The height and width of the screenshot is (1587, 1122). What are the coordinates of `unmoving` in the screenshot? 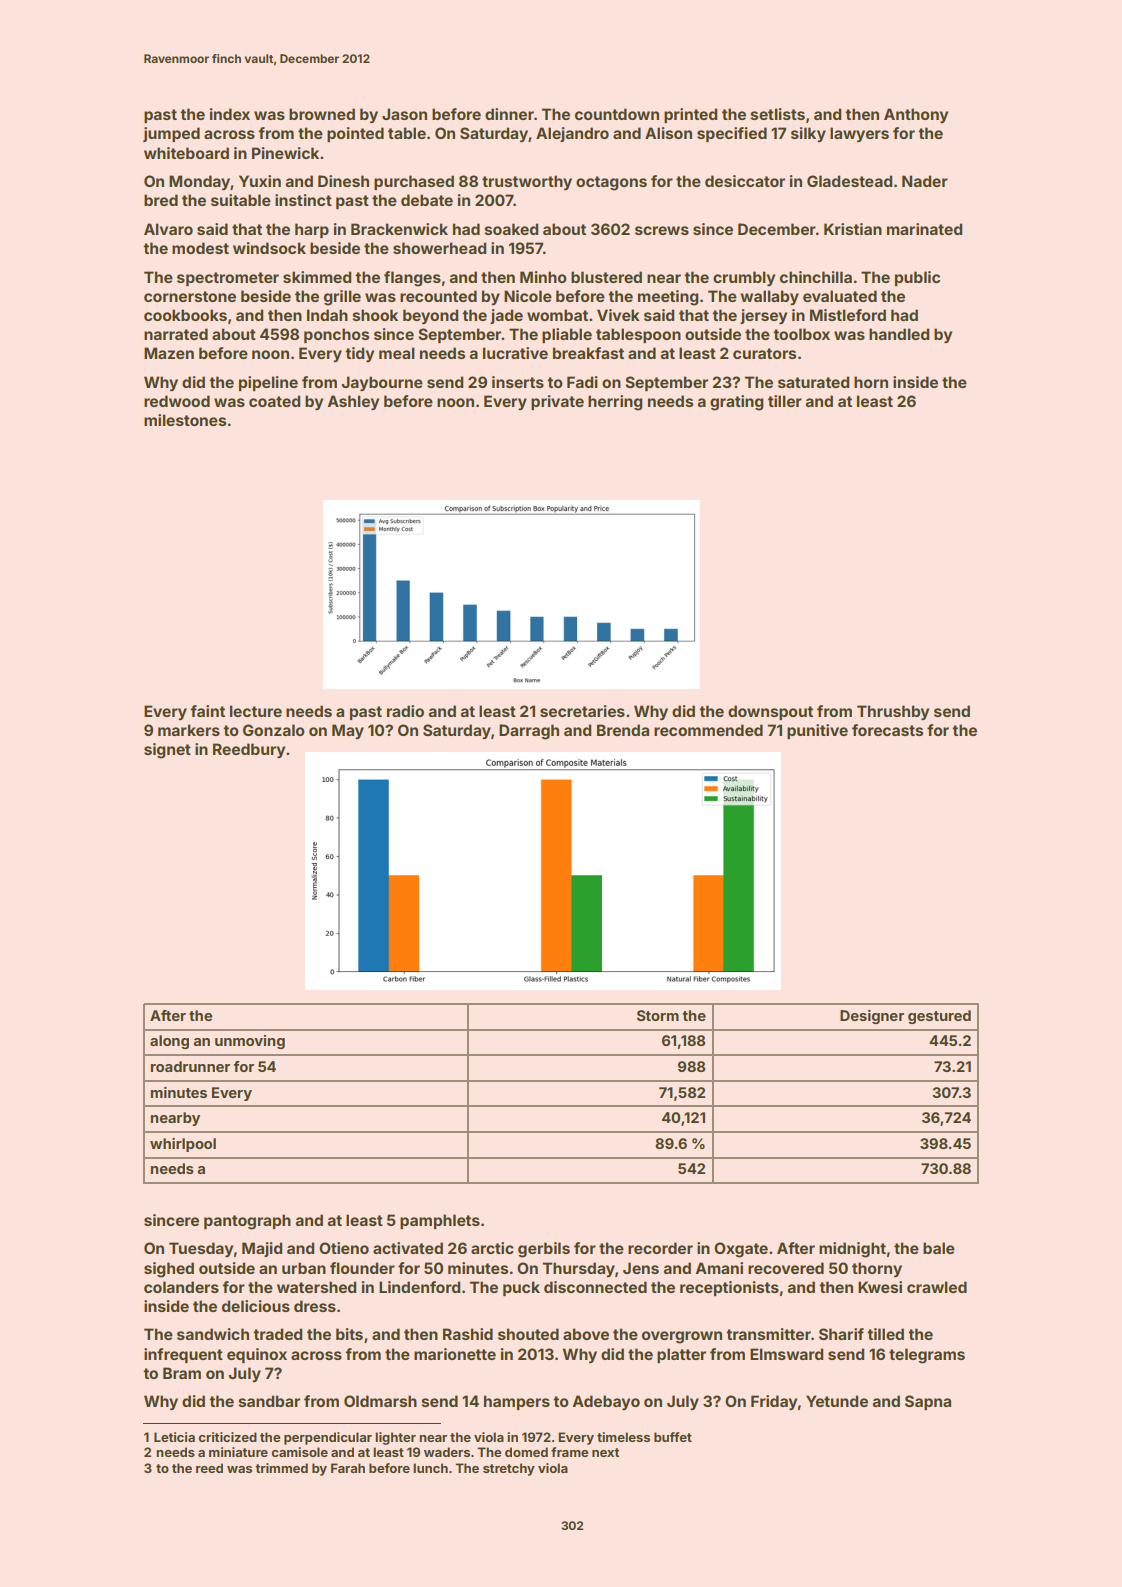 It's located at (250, 1042).
